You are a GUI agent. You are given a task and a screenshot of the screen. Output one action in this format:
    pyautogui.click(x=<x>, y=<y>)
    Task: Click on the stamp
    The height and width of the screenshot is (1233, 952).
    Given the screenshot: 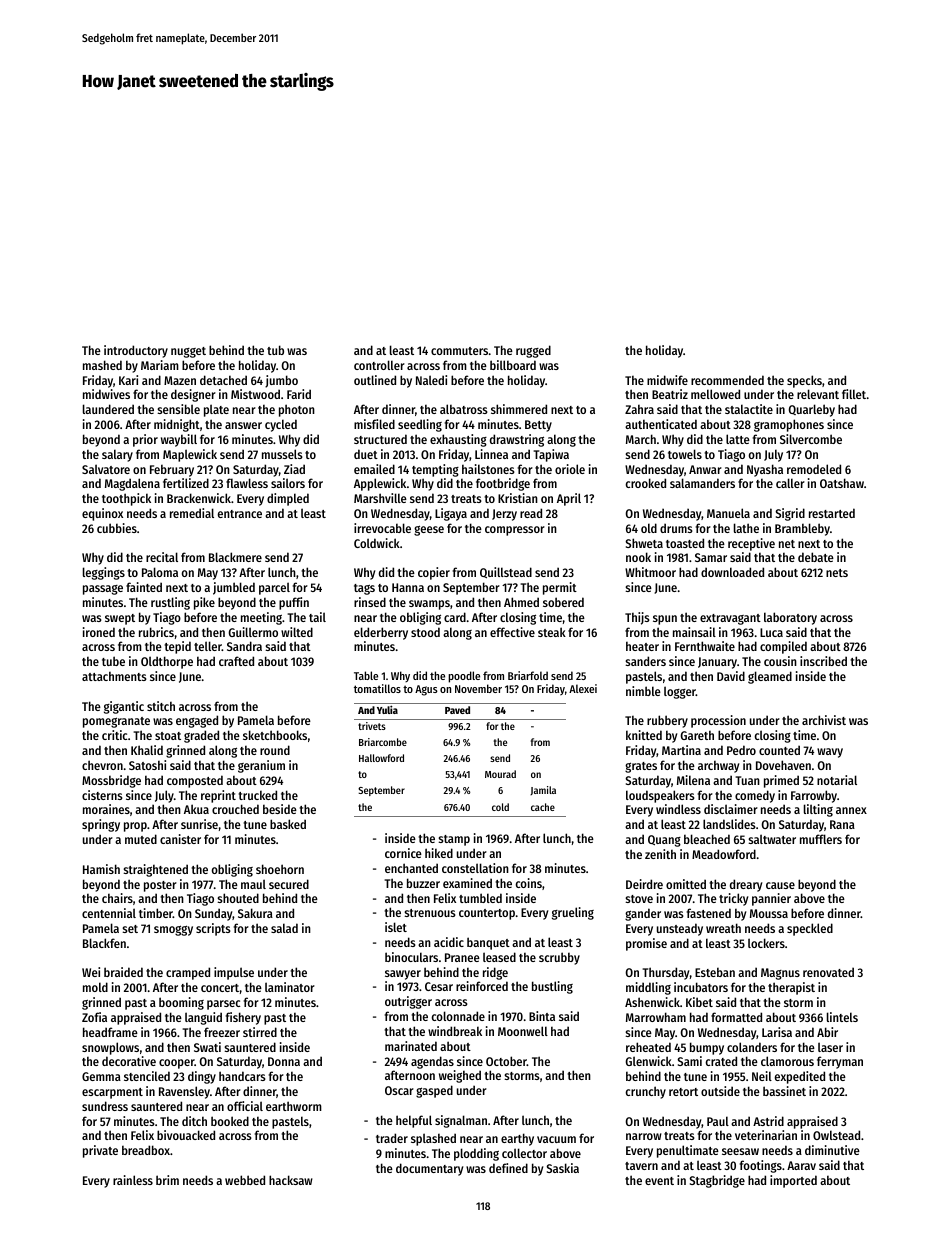 What is the action you would take?
    pyautogui.click(x=454, y=840)
